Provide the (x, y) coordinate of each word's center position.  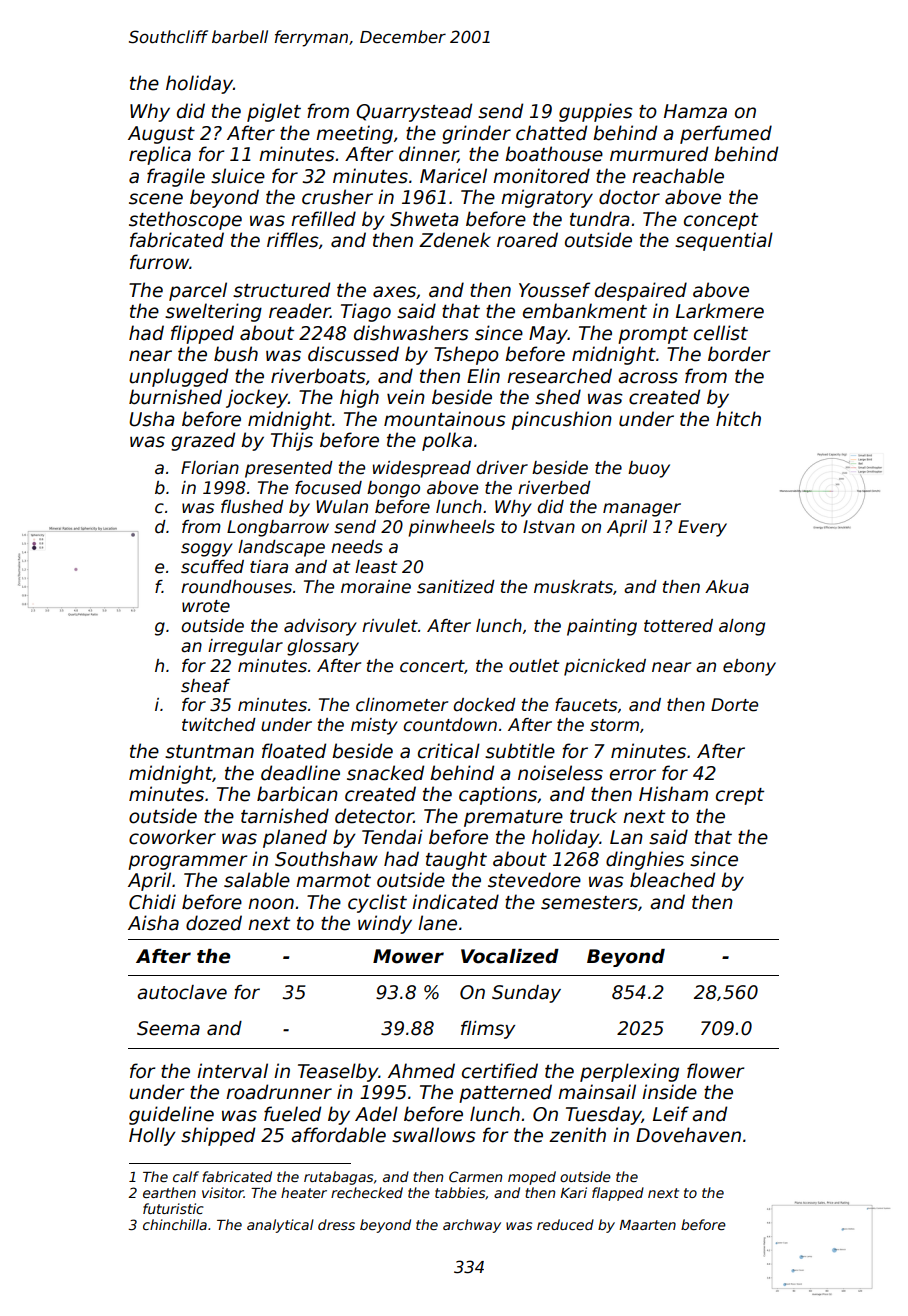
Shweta (424, 219)
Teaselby (338, 1072)
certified (500, 1071)
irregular (245, 647)
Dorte (734, 705)
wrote (206, 606)
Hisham (673, 794)
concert (432, 667)
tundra (600, 219)
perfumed (726, 134)
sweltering (213, 312)
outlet (534, 666)
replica (160, 155)
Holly (152, 1136)
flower (715, 1071)
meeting (354, 134)
